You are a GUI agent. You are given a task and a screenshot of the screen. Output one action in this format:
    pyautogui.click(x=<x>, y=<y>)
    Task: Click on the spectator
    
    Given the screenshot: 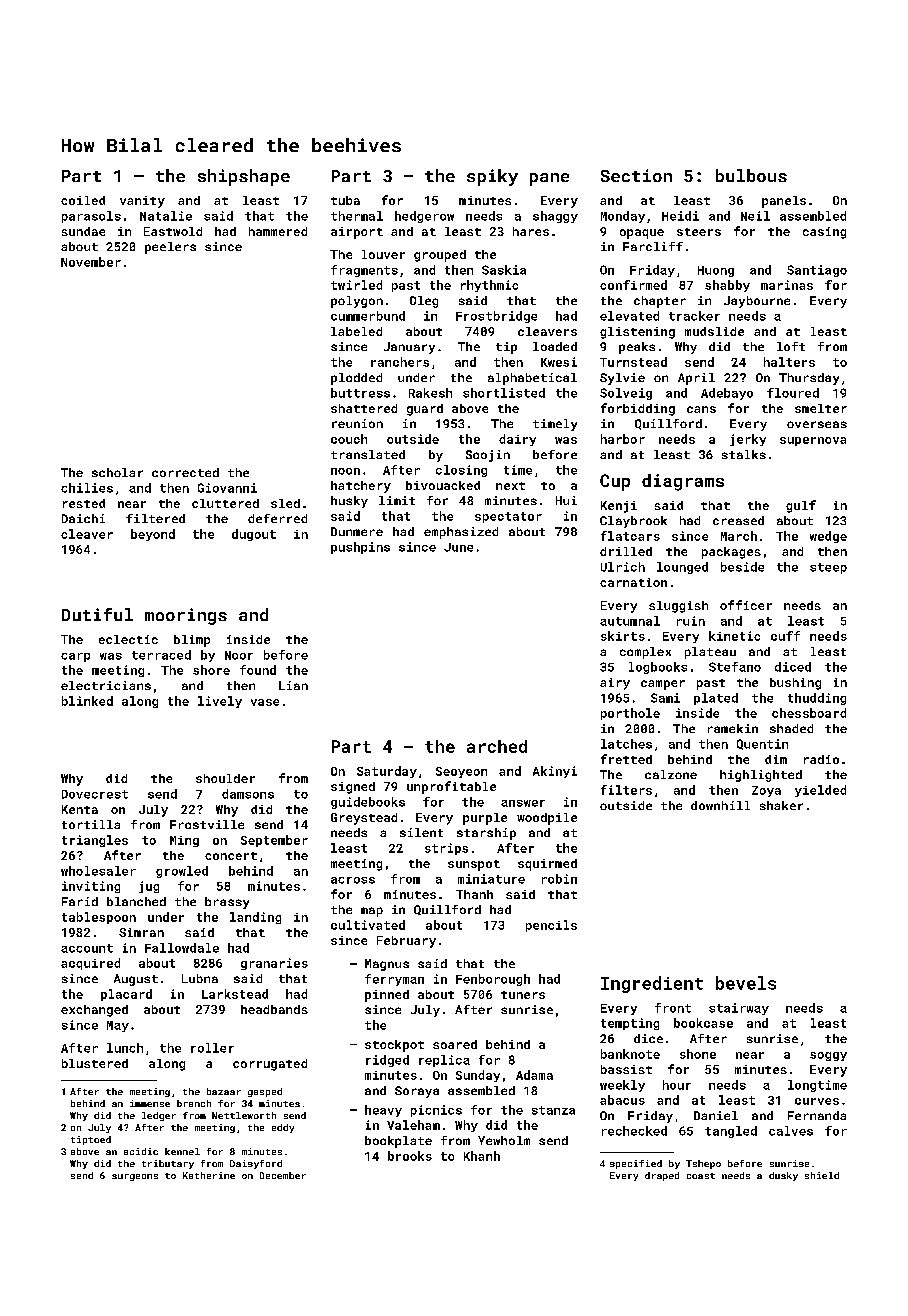 What is the action you would take?
    pyautogui.click(x=508, y=517)
